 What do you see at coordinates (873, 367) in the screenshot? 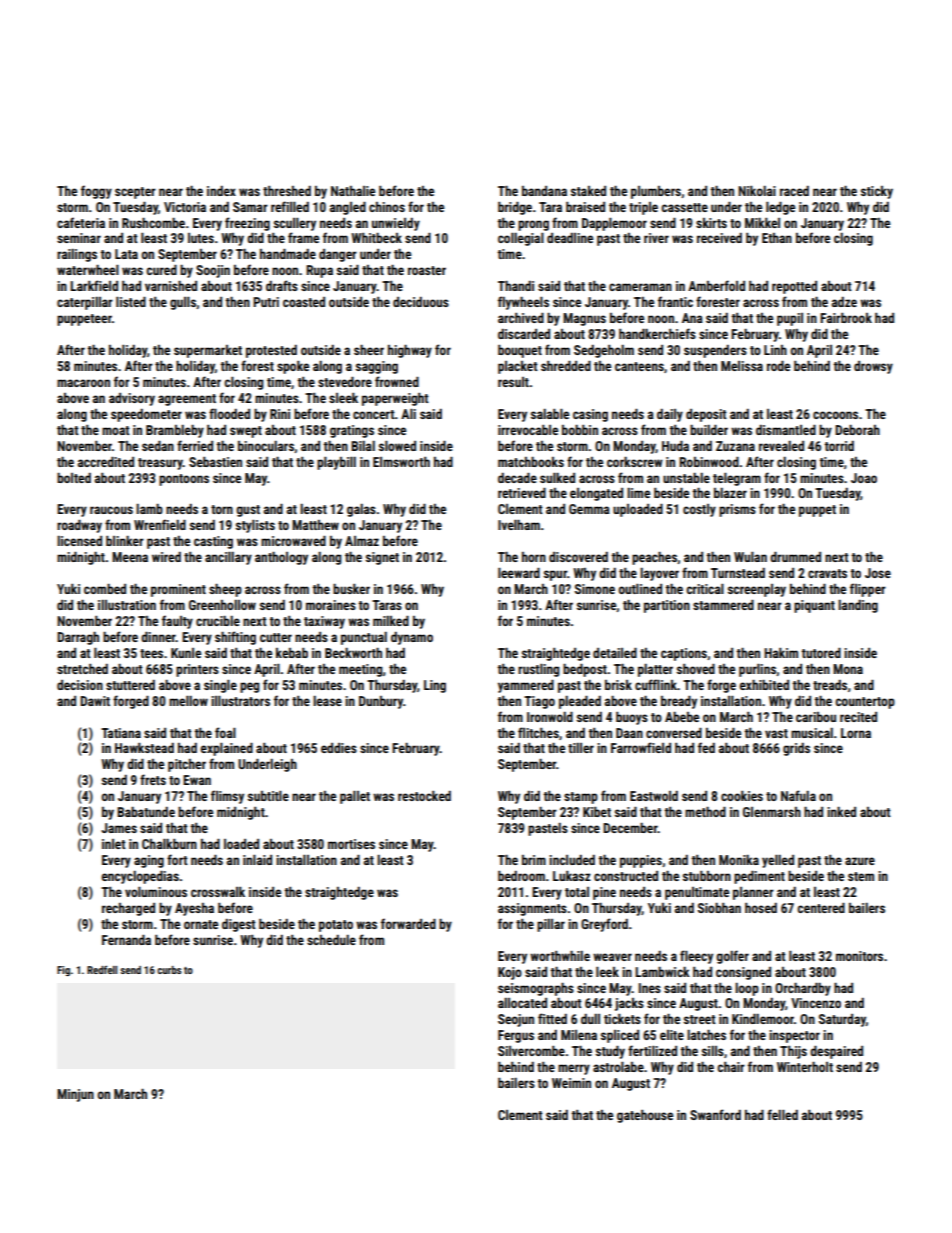
I see `drowsy` at bounding box center [873, 367].
